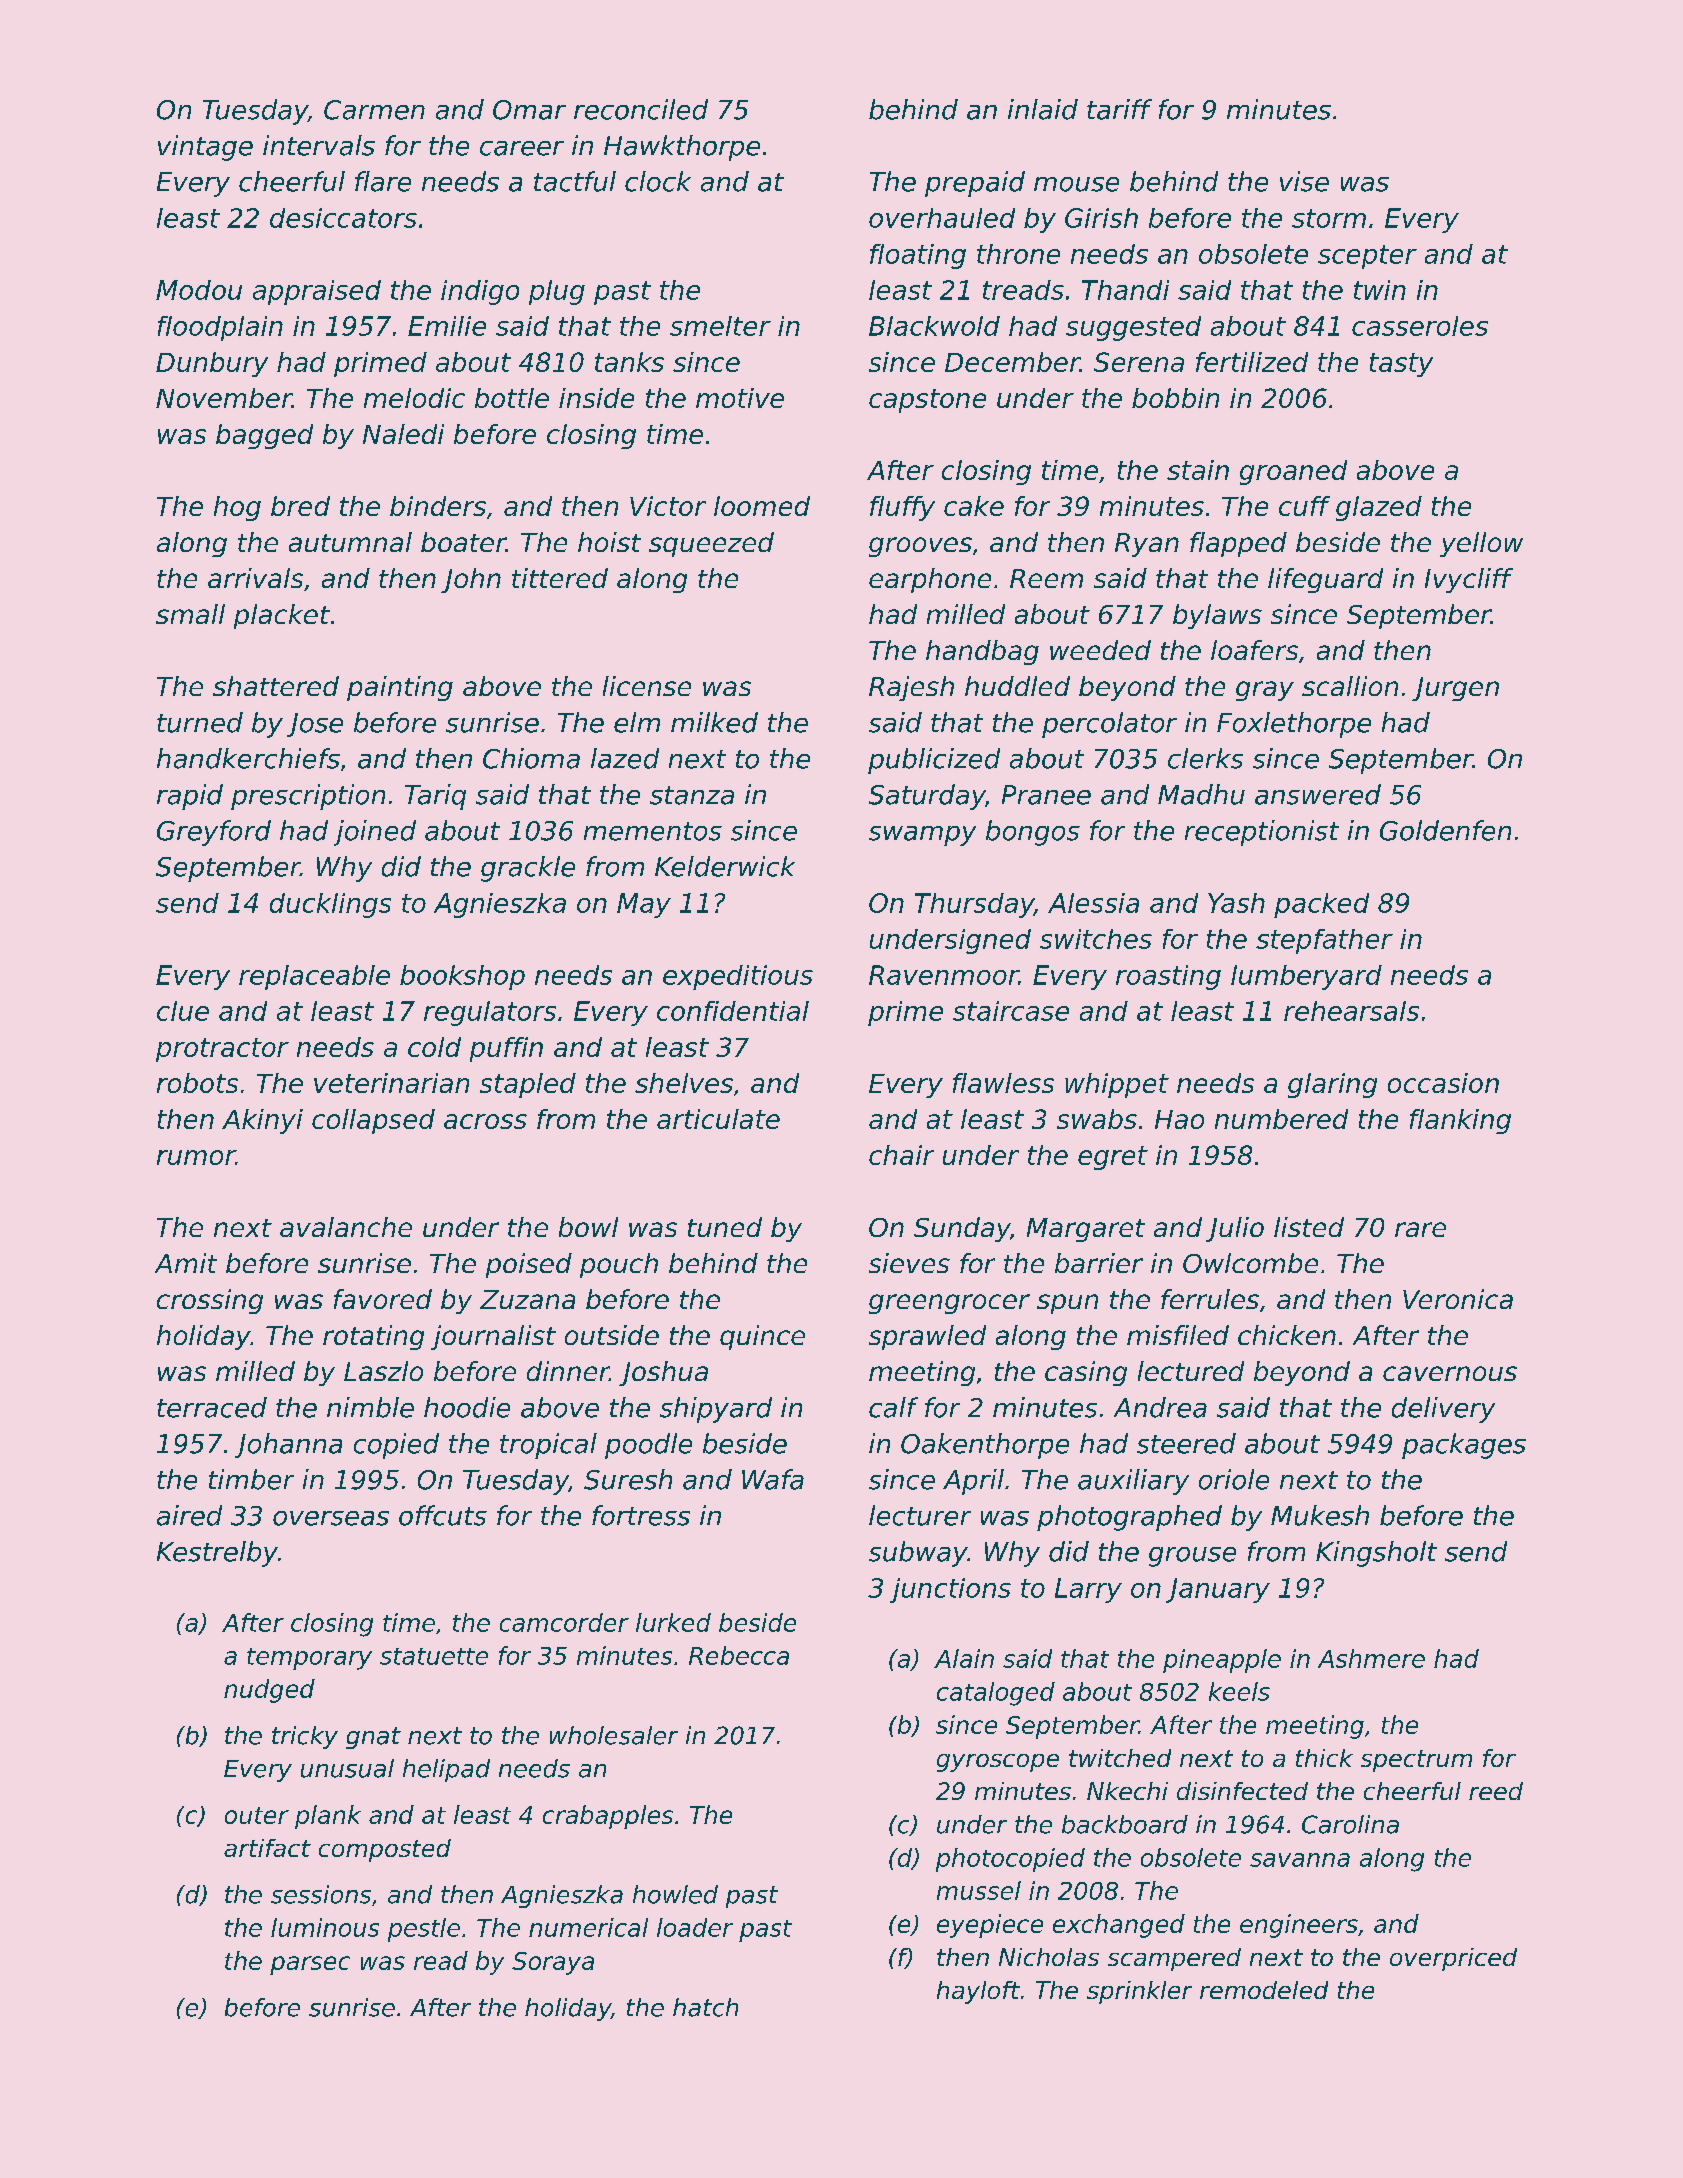 This screenshot has height=2178, width=1683. Describe the element at coordinates (1179, 1119) in the screenshot. I see `Hao` at that location.
